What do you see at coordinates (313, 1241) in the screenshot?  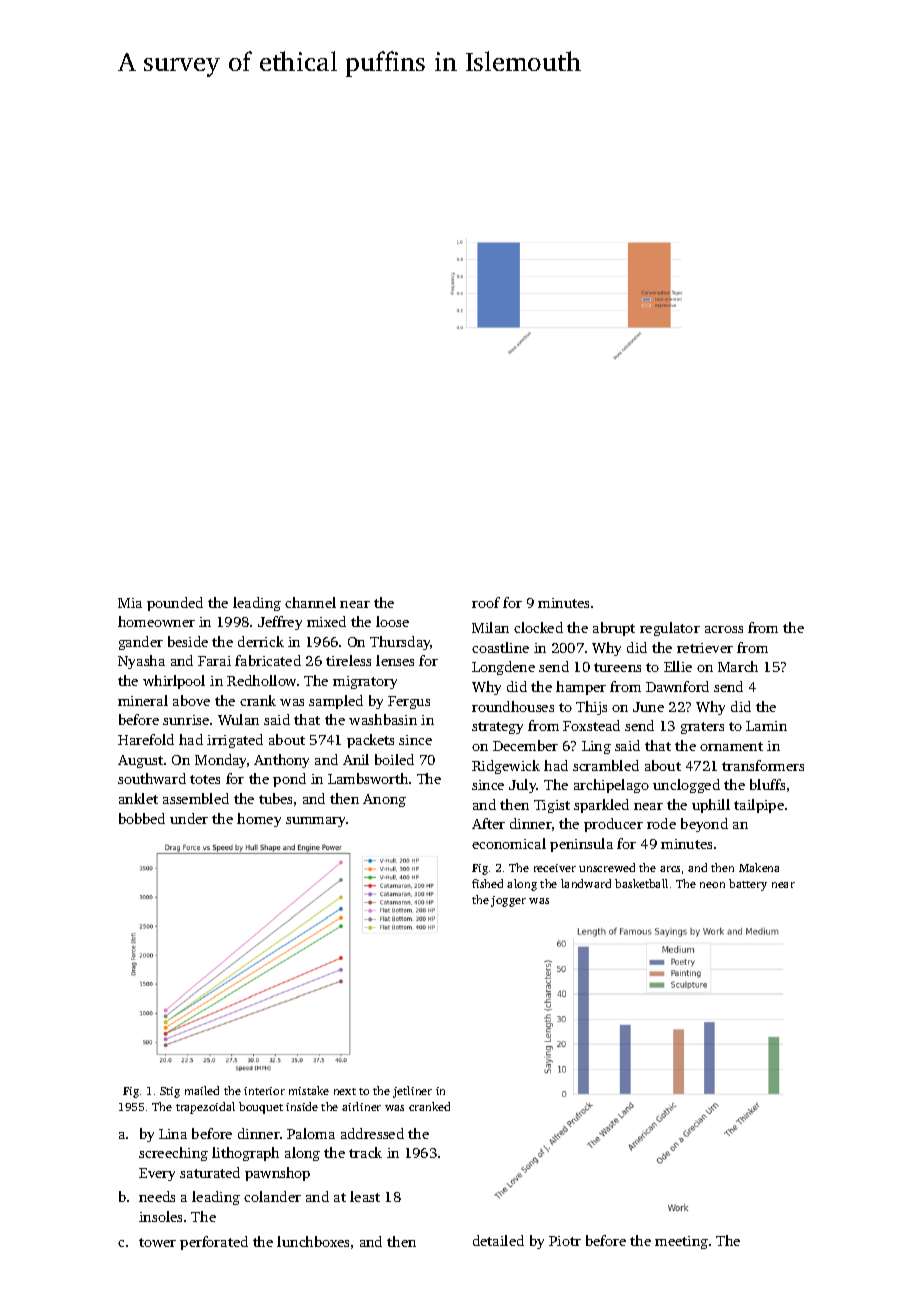 I see `lunchboxes` at bounding box center [313, 1241].
